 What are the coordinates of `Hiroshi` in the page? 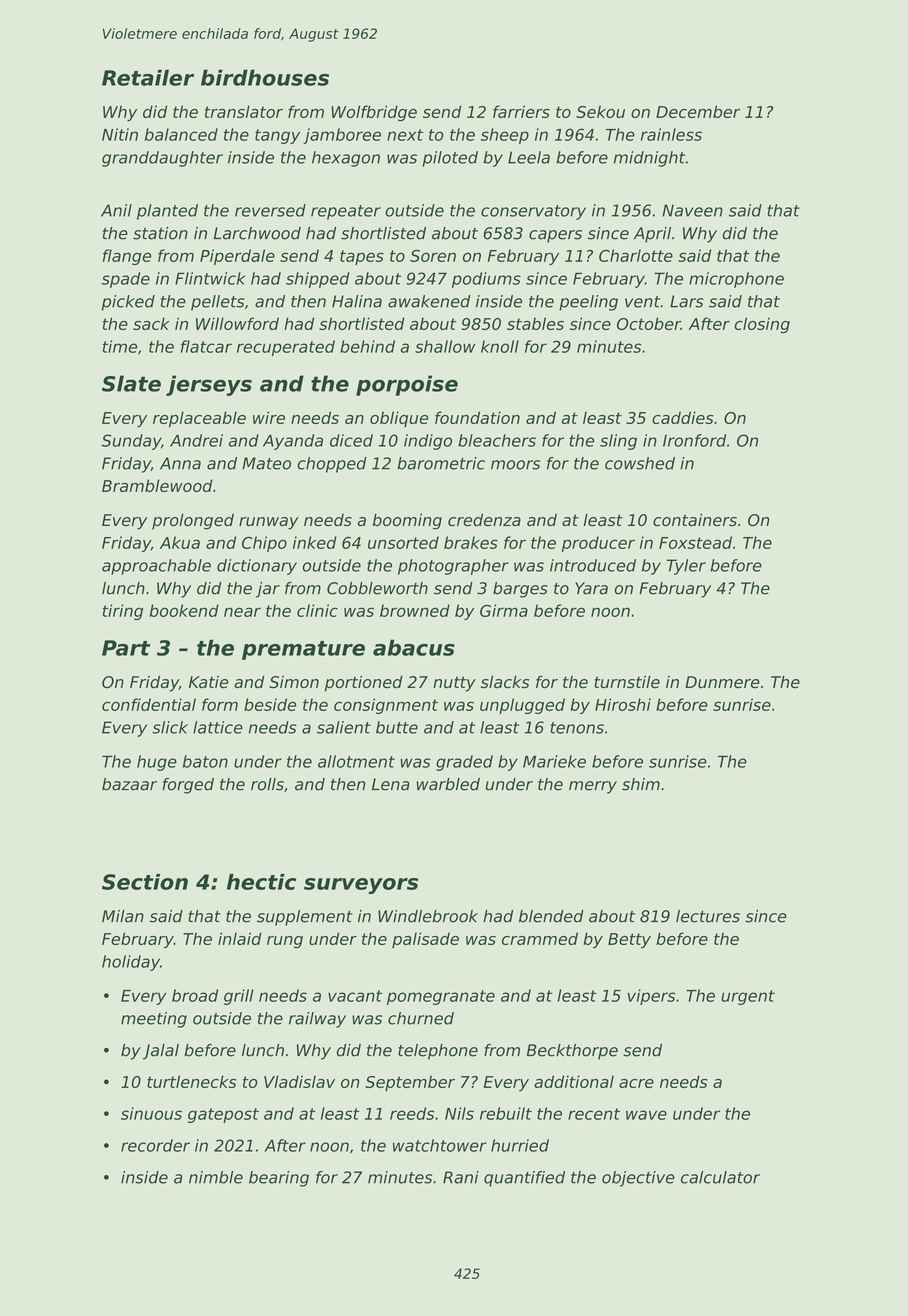 It's located at (623, 704).
